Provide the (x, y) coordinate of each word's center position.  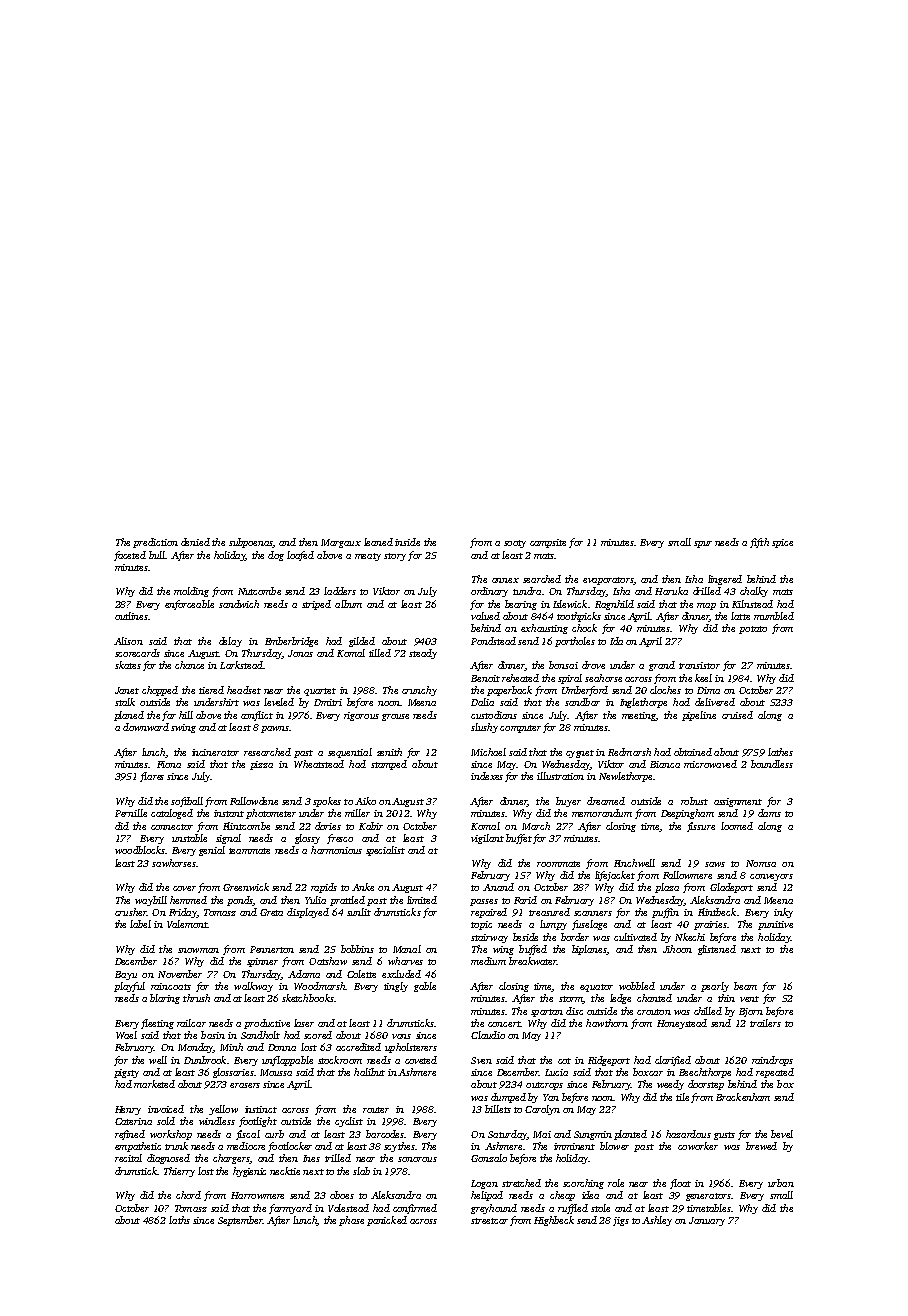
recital (128, 1158)
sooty (515, 544)
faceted (130, 556)
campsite (548, 543)
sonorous (417, 1159)
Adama (304, 974)
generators (708, 1197)
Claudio (488, 1035)
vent (749, 999)
